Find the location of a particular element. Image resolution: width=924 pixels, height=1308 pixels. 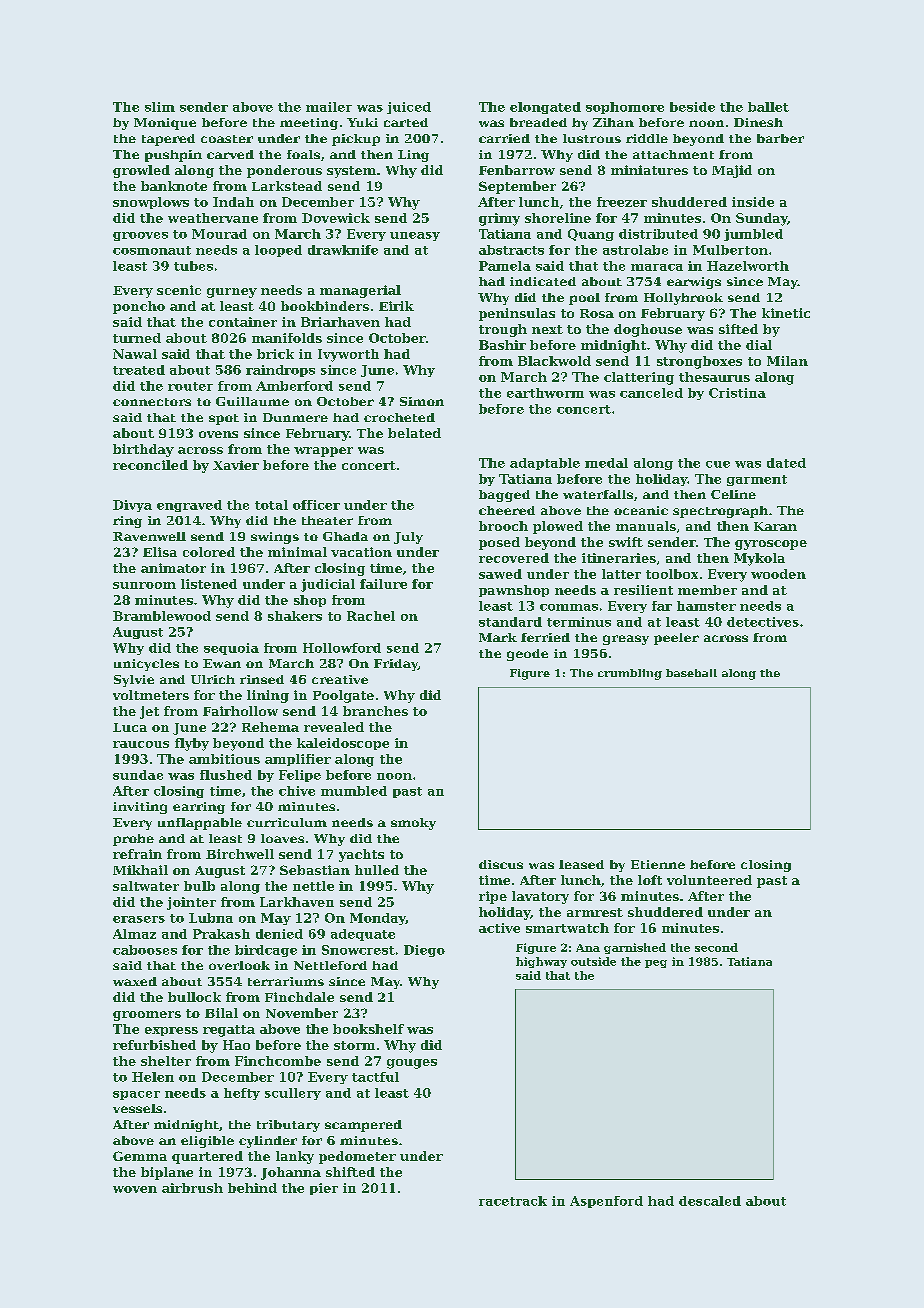

oceanic is located at coordinates (641, 510).
